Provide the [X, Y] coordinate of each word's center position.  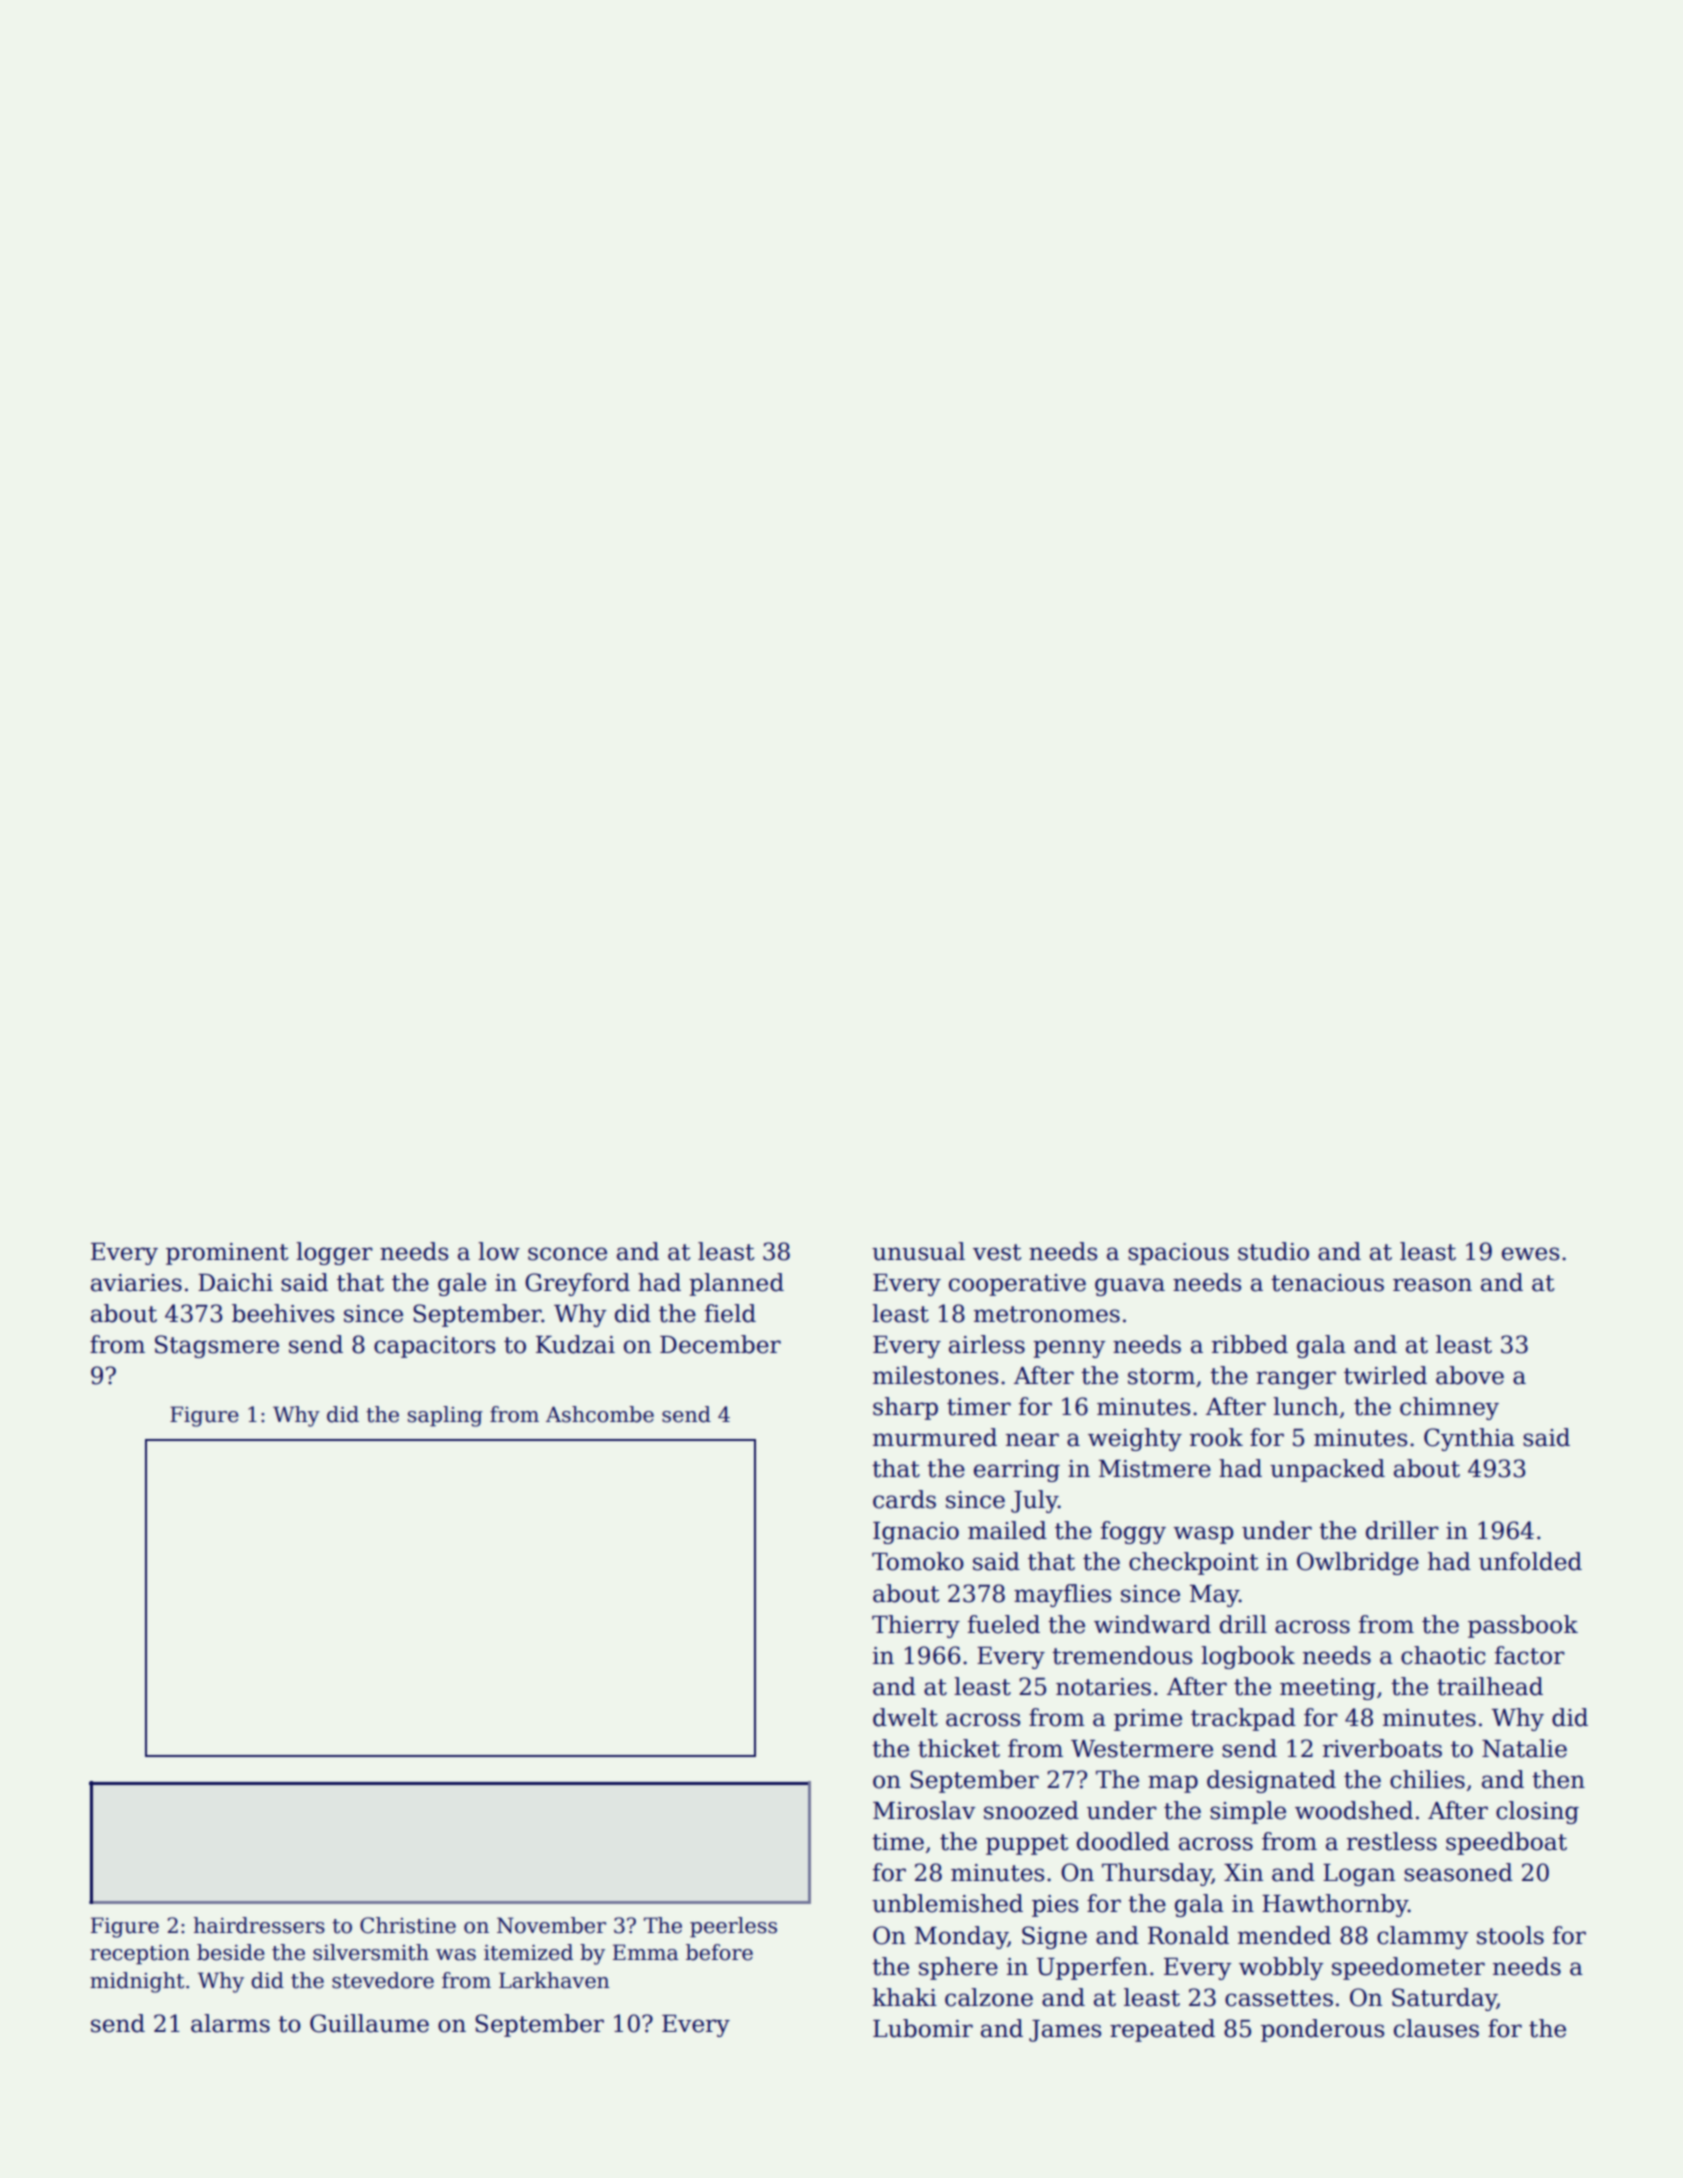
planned [736, 1284]
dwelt [905, 1717]
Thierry [916, 1626]
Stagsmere [217, 1346]
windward [1152, 1624]
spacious [1178, 1254]
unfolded [1530, 1561]
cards [904, 1499]
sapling [445, 1416]
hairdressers [259, 1925]
